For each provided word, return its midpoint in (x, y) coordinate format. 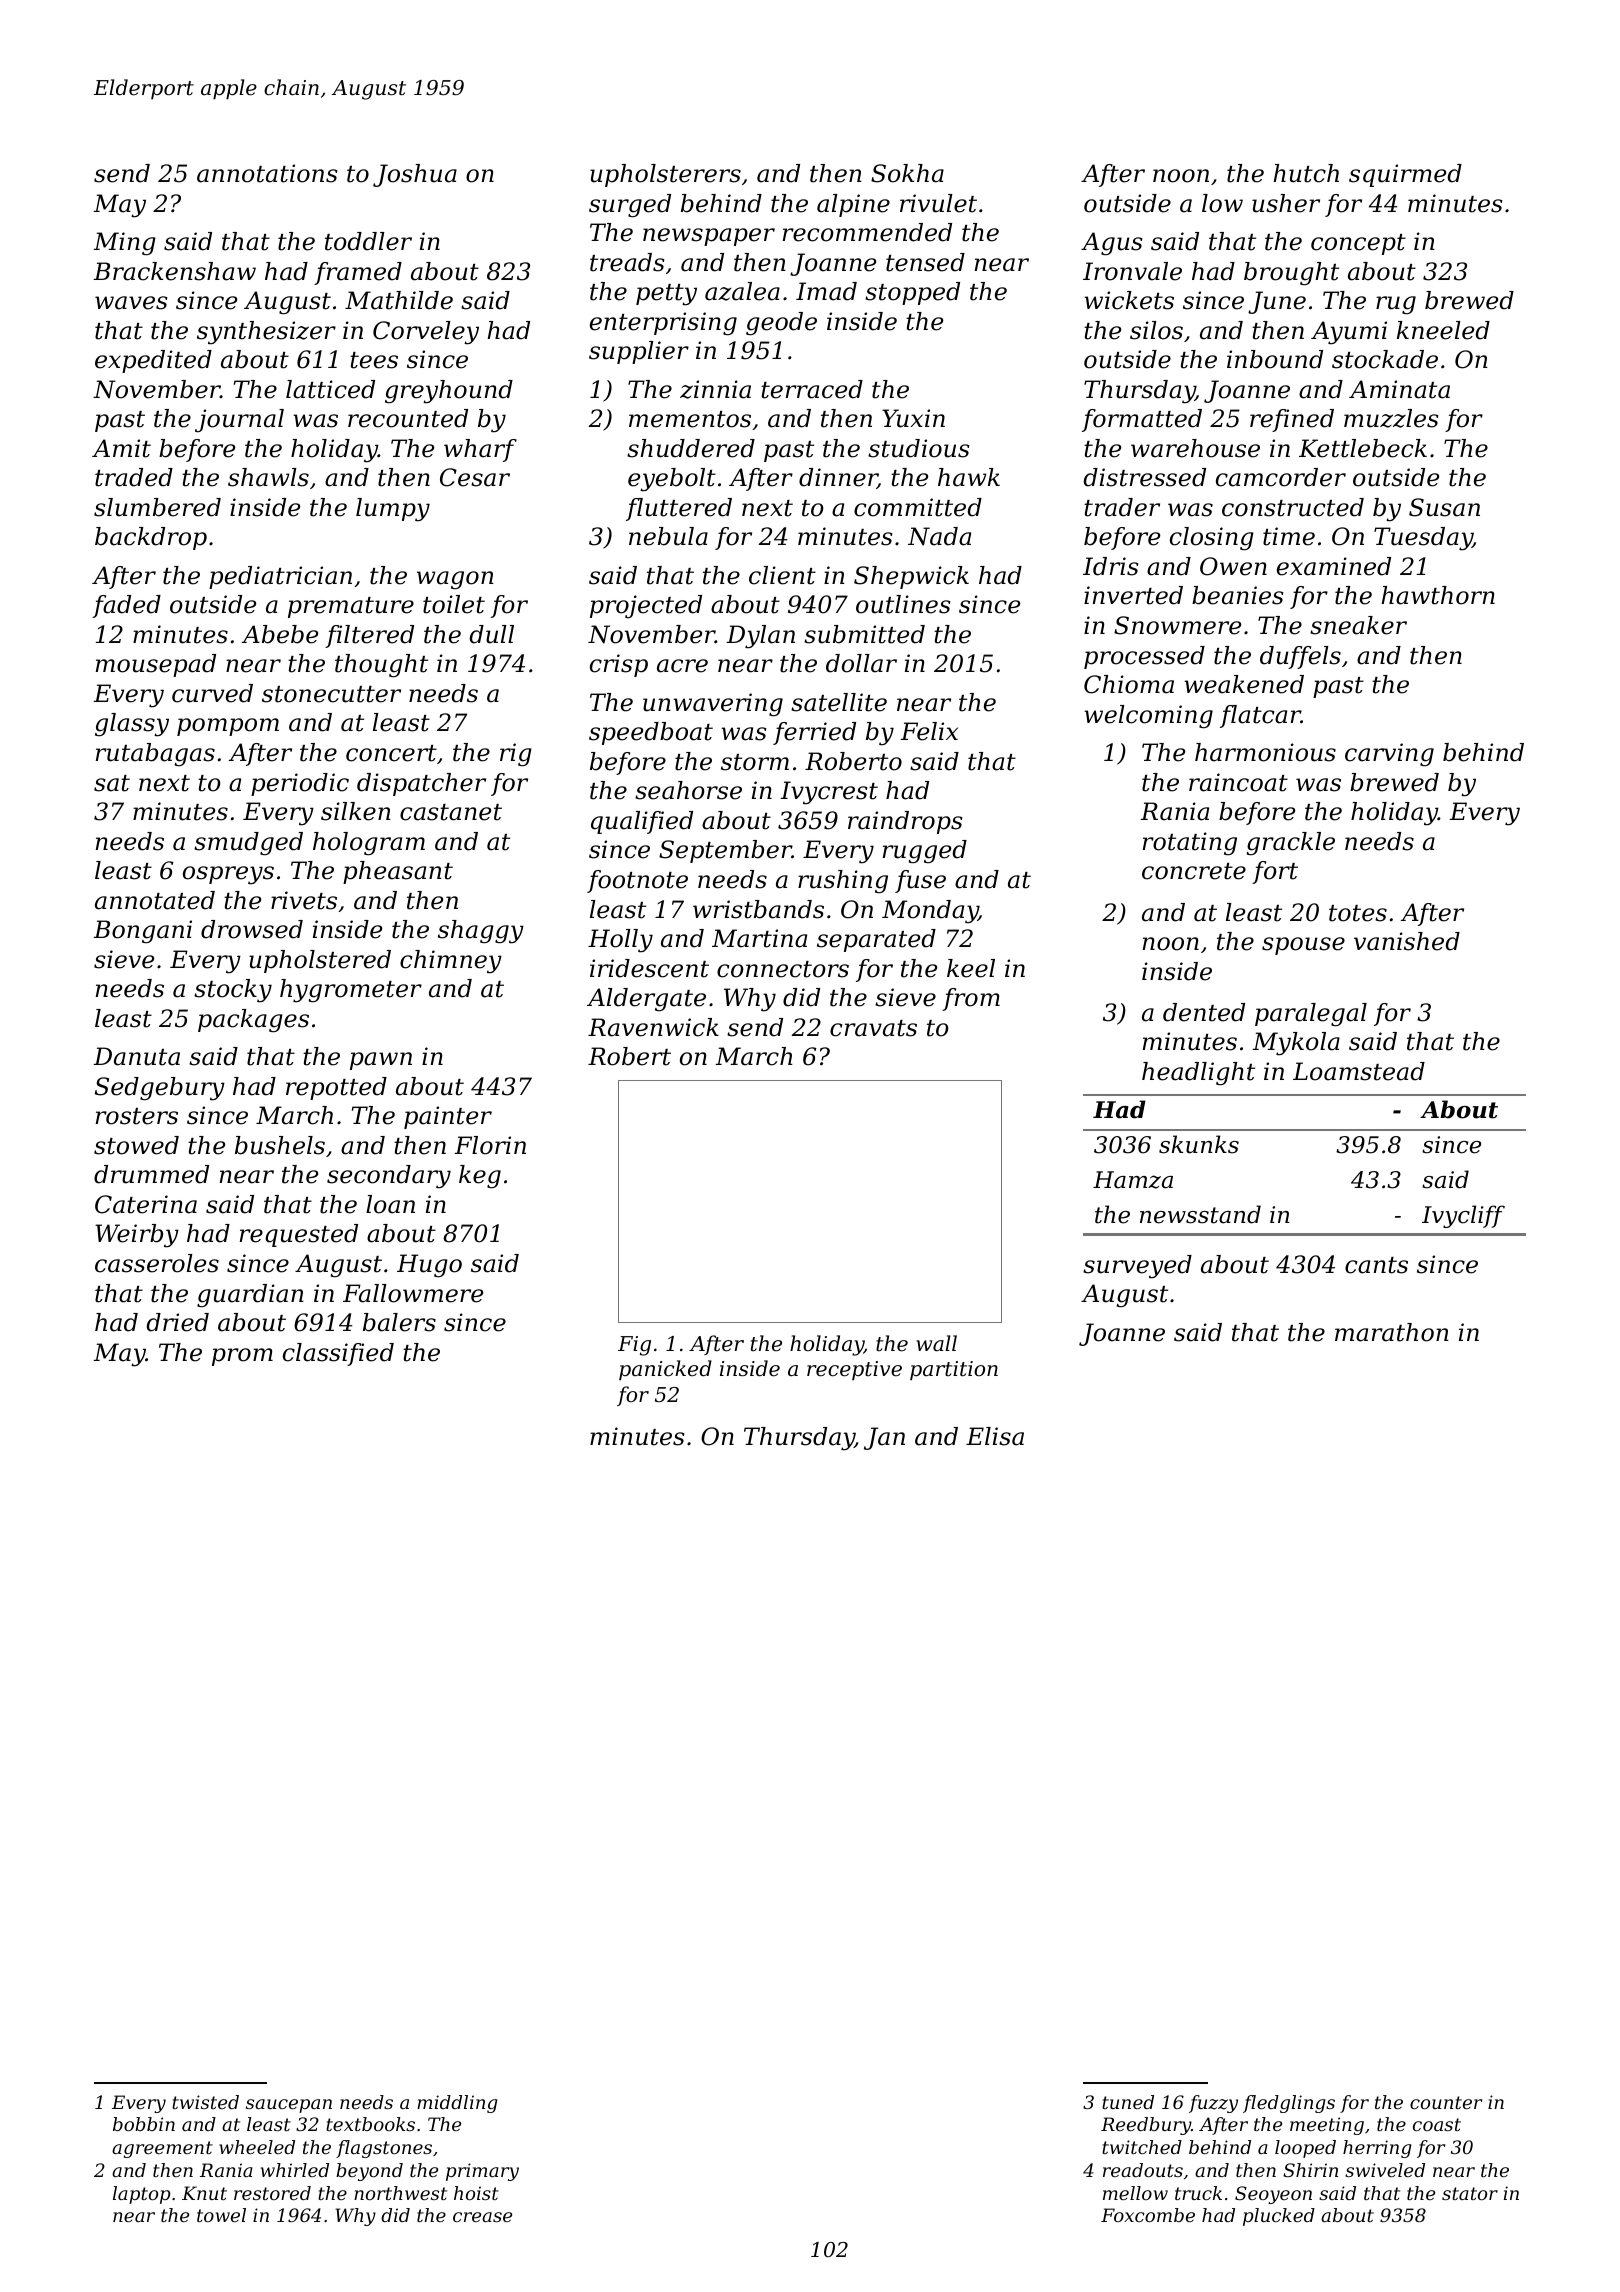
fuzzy (1213, 2104)
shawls (268, 477)
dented (1204, 1012)
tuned (1128, 2102)
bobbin (144, 2124)
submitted (864, 634)
